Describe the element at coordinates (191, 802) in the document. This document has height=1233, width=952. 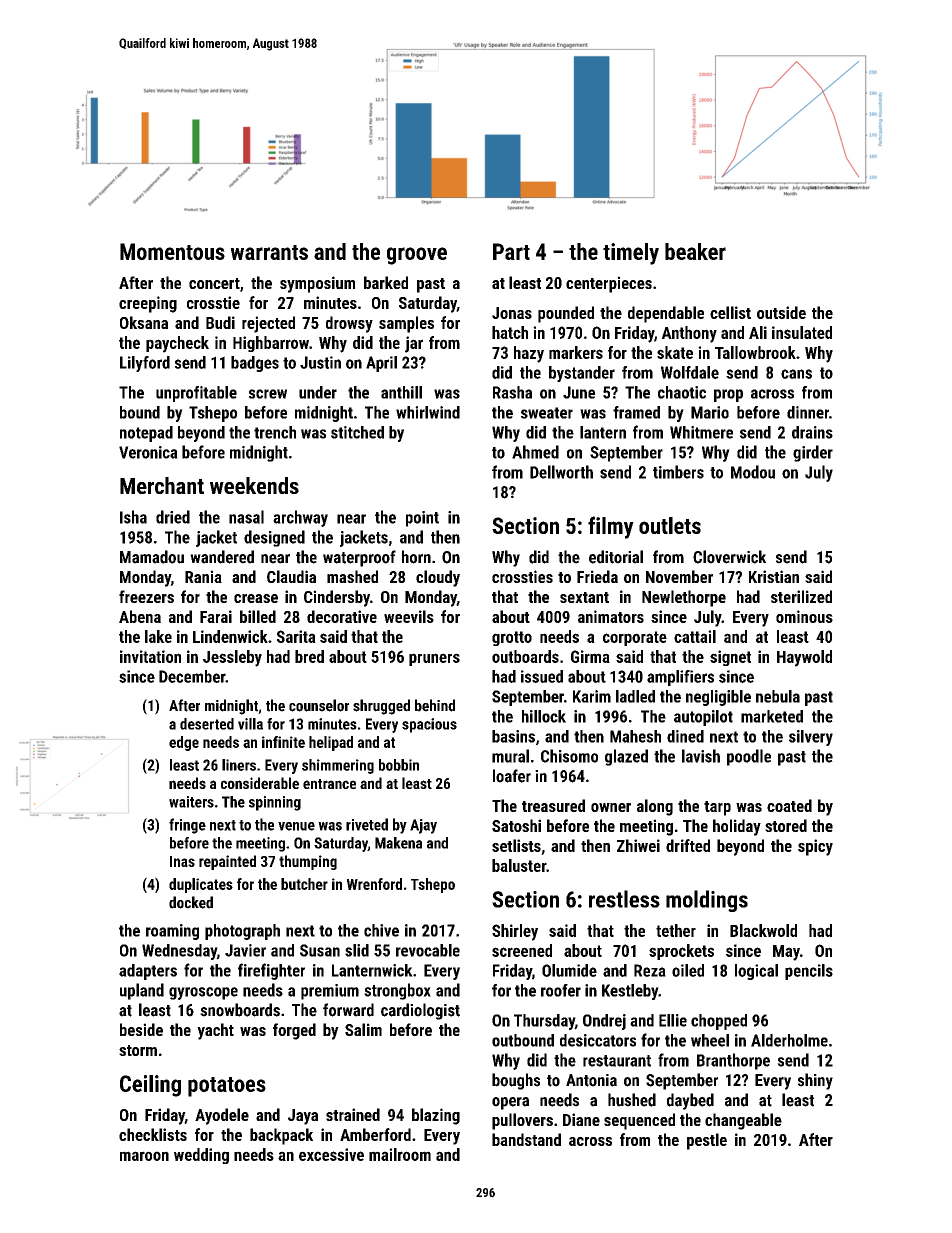
I see `waiters` at that location.
